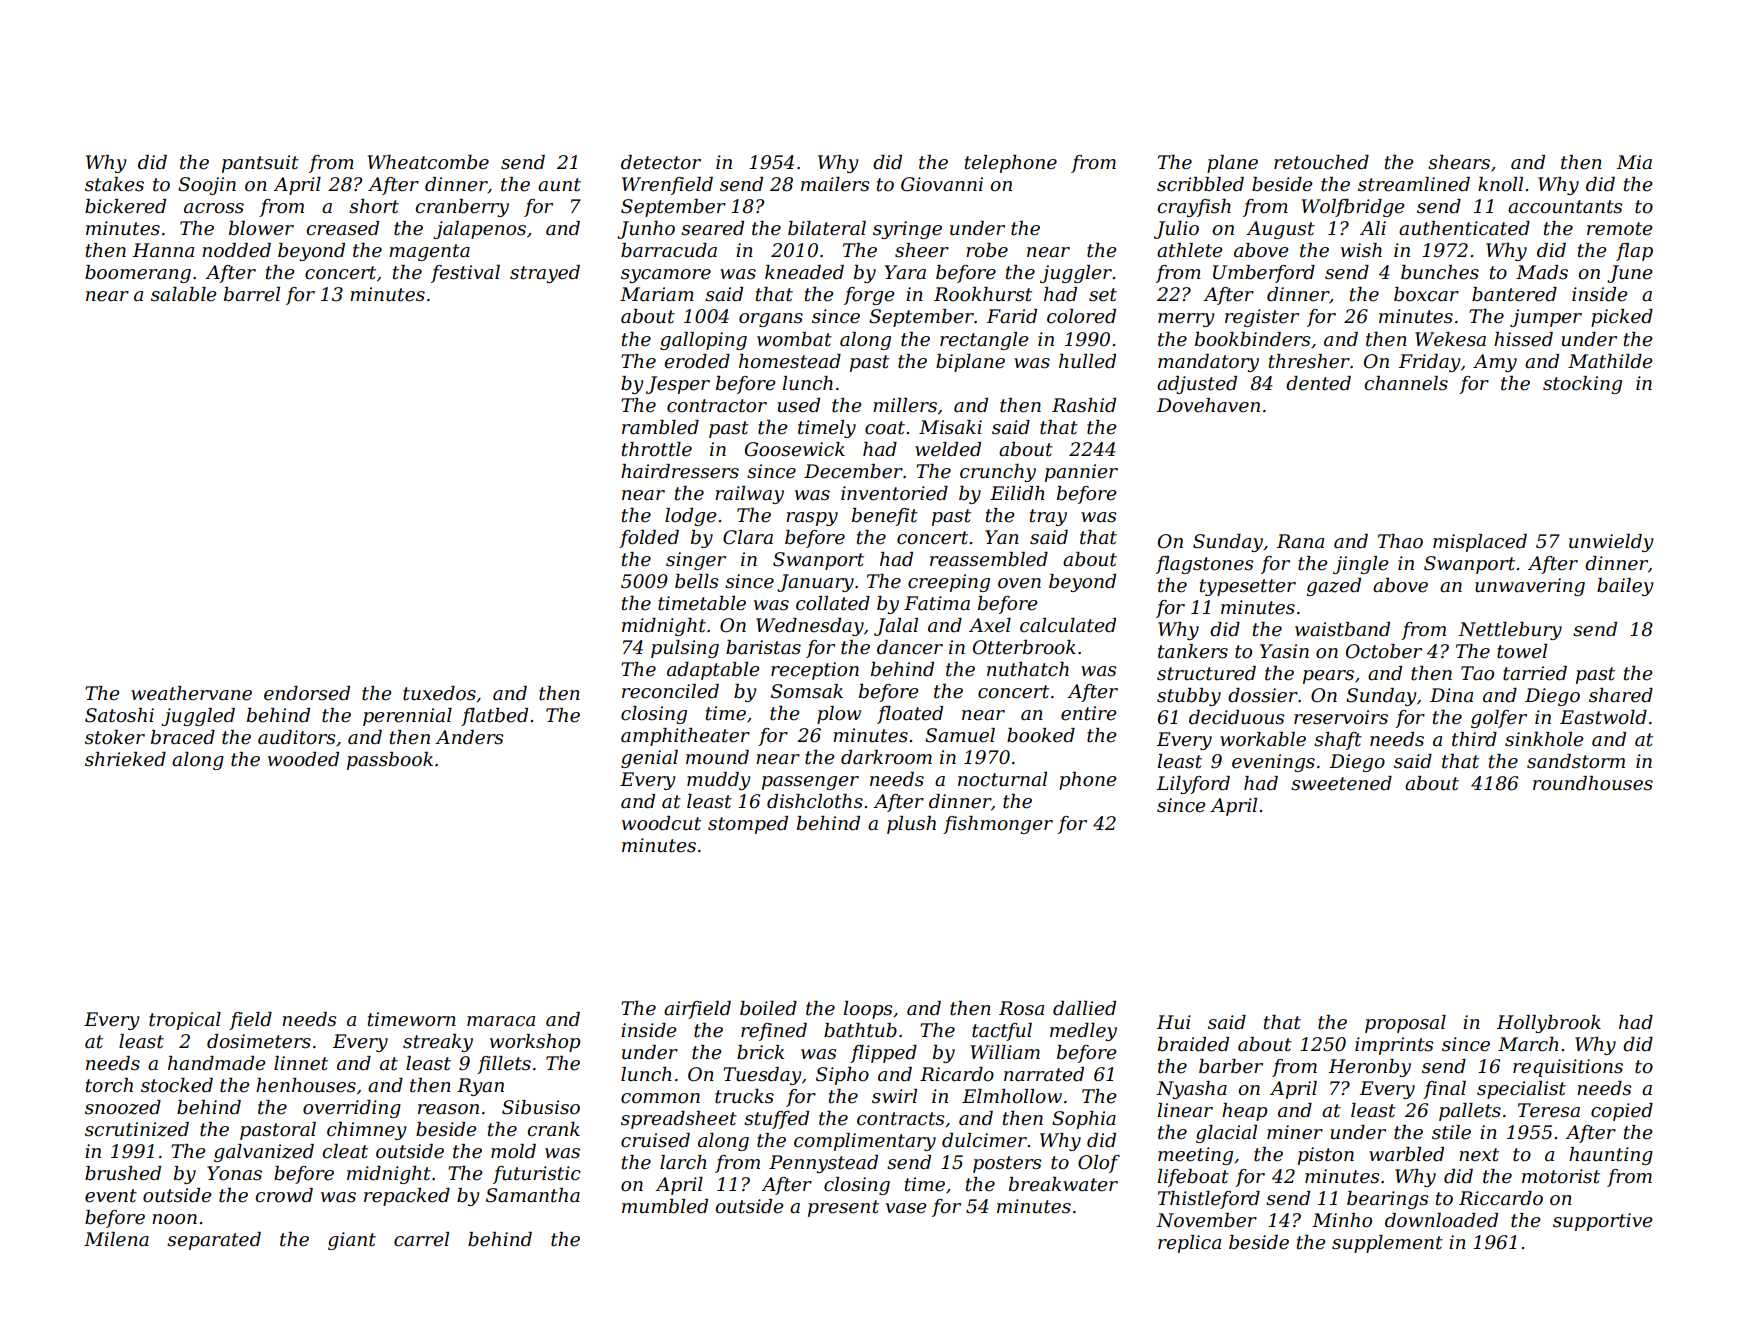 The width and height of the screenshot is (1738, 1343). I want to click on shrieked, so click(125, 759).
